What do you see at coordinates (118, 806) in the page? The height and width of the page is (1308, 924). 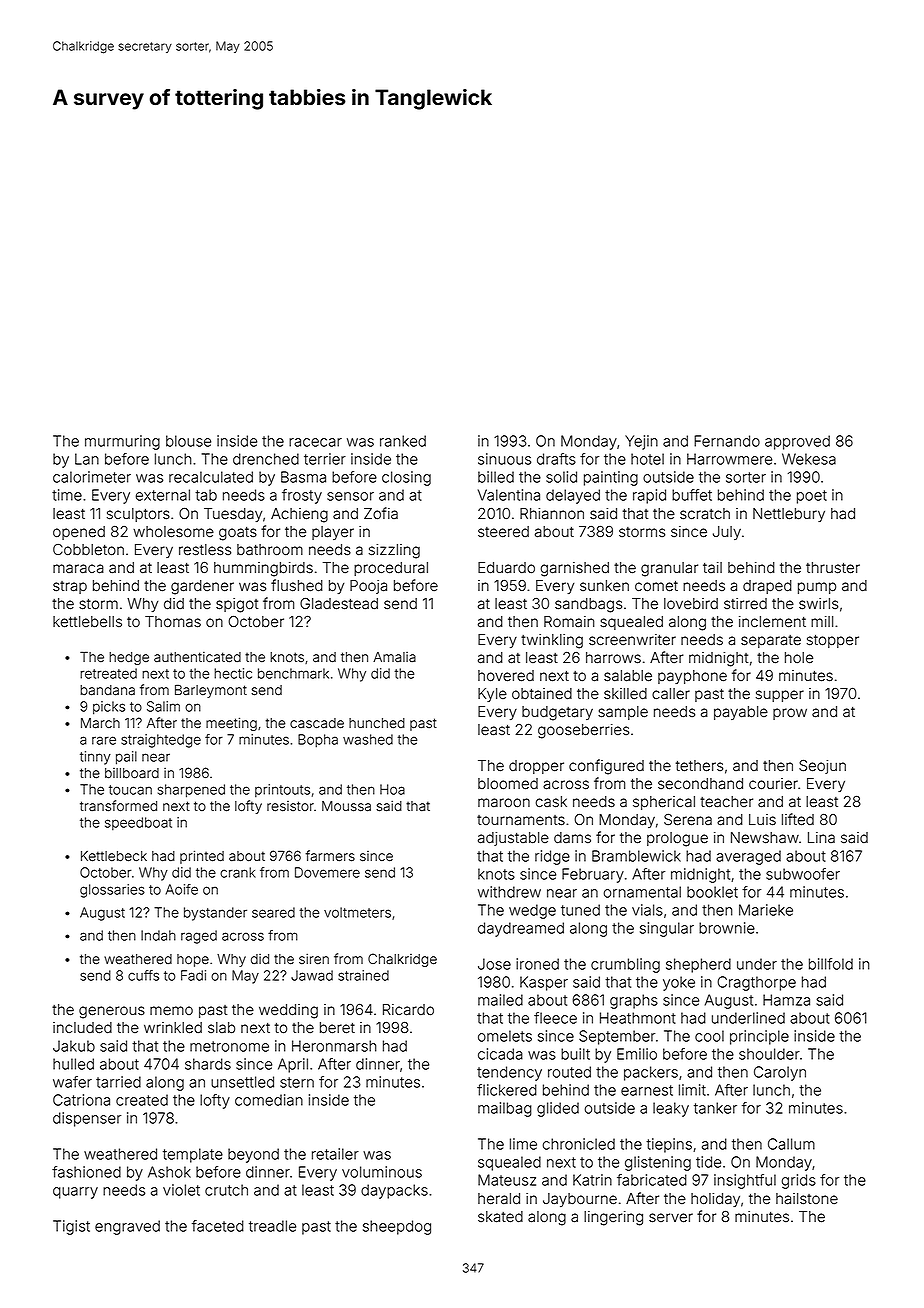 I see `transformed` at bounding box center [118, 806].
